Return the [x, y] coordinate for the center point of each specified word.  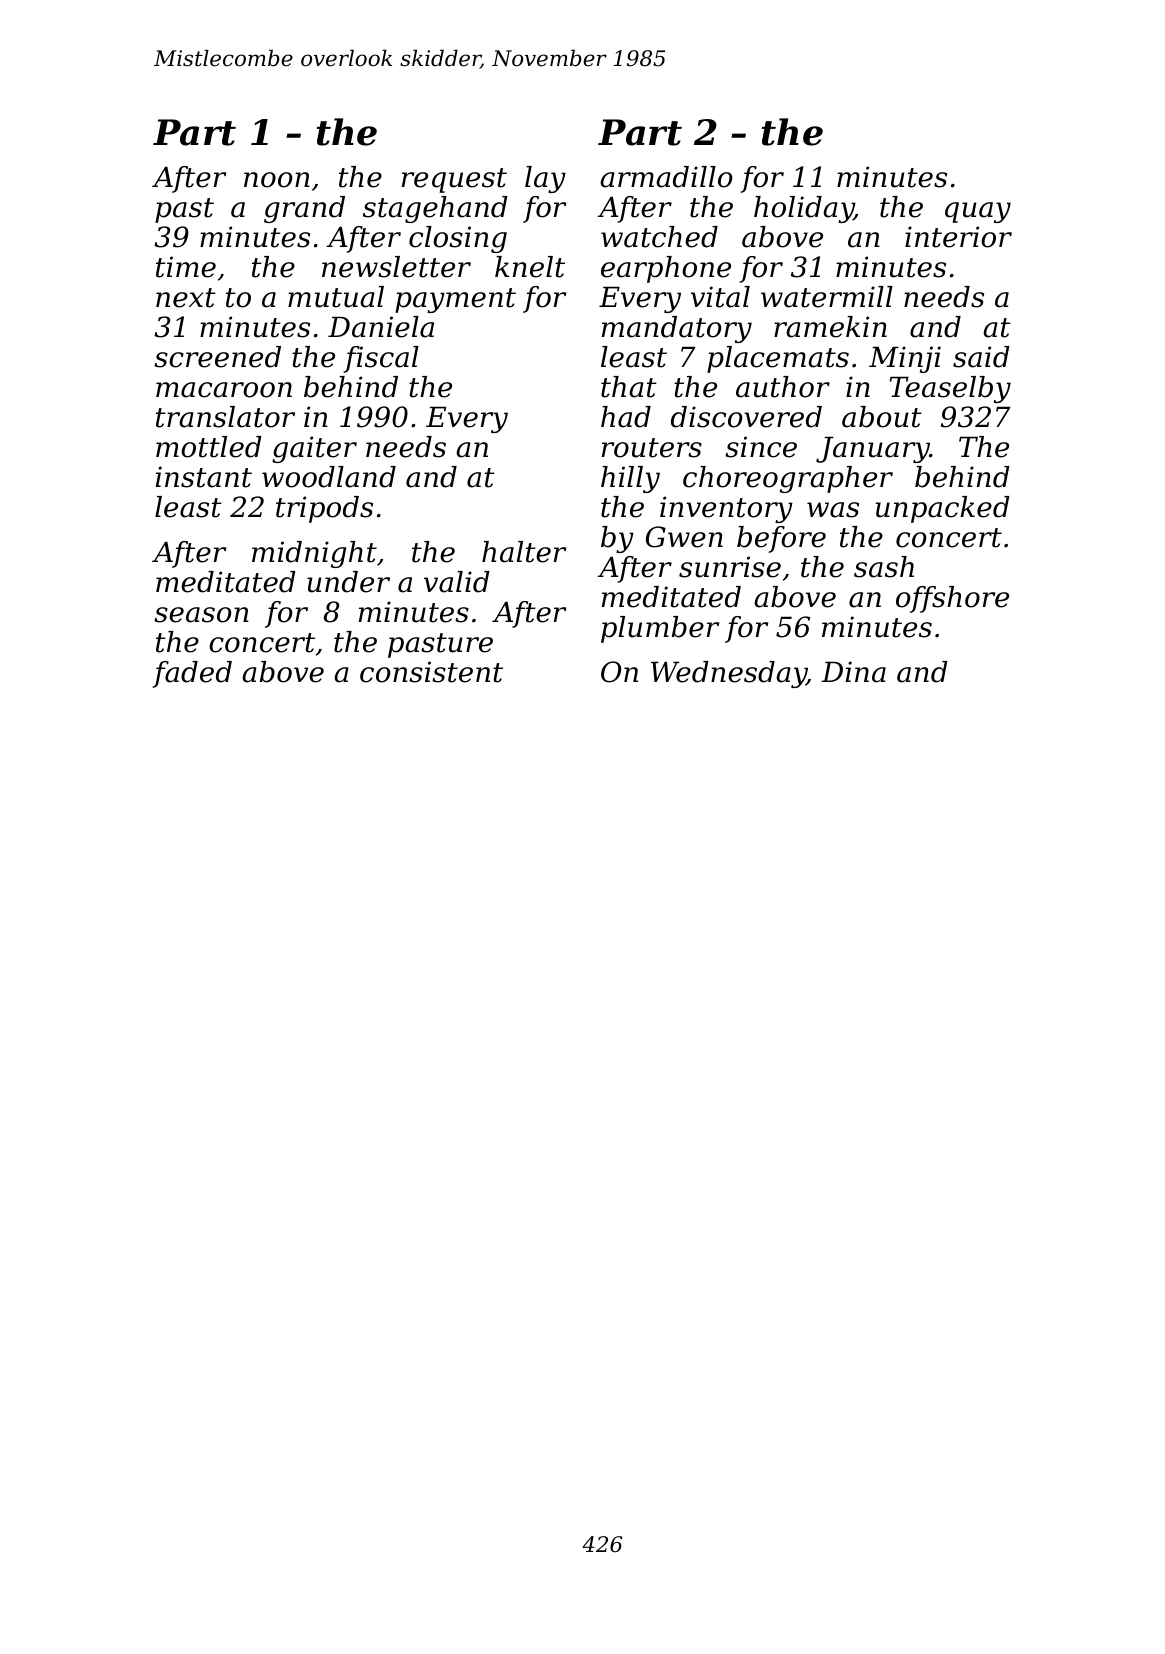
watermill [827, 297]
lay [545, 179]
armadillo [666, 177]
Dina [853, 672]
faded [192, 674]
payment [455, 300]
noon [277, 180]
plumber [660, 629]
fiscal [381, 359]
